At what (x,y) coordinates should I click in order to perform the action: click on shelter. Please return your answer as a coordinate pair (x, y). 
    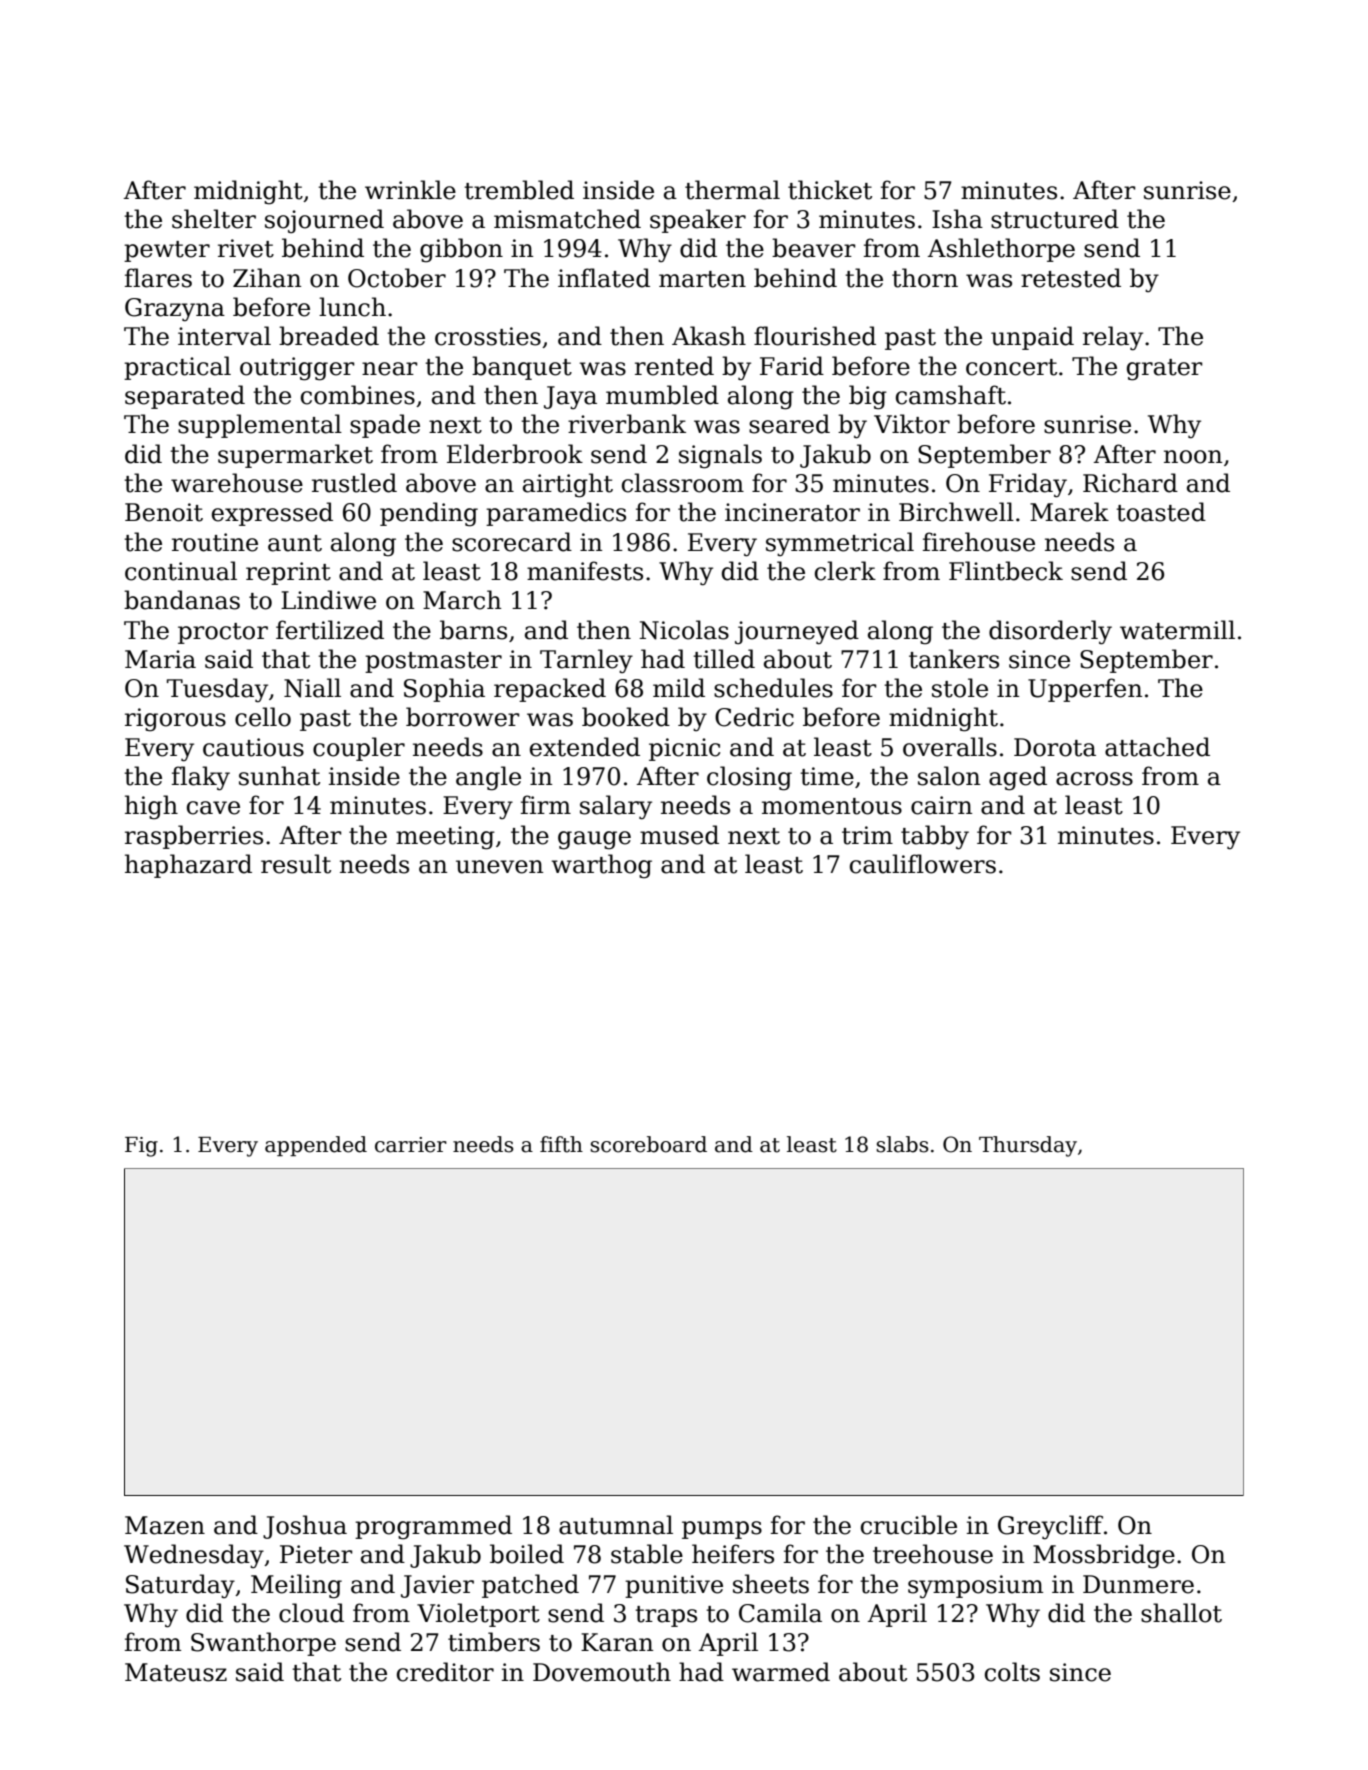
    Looking at the image, I should click on (214, 219).
